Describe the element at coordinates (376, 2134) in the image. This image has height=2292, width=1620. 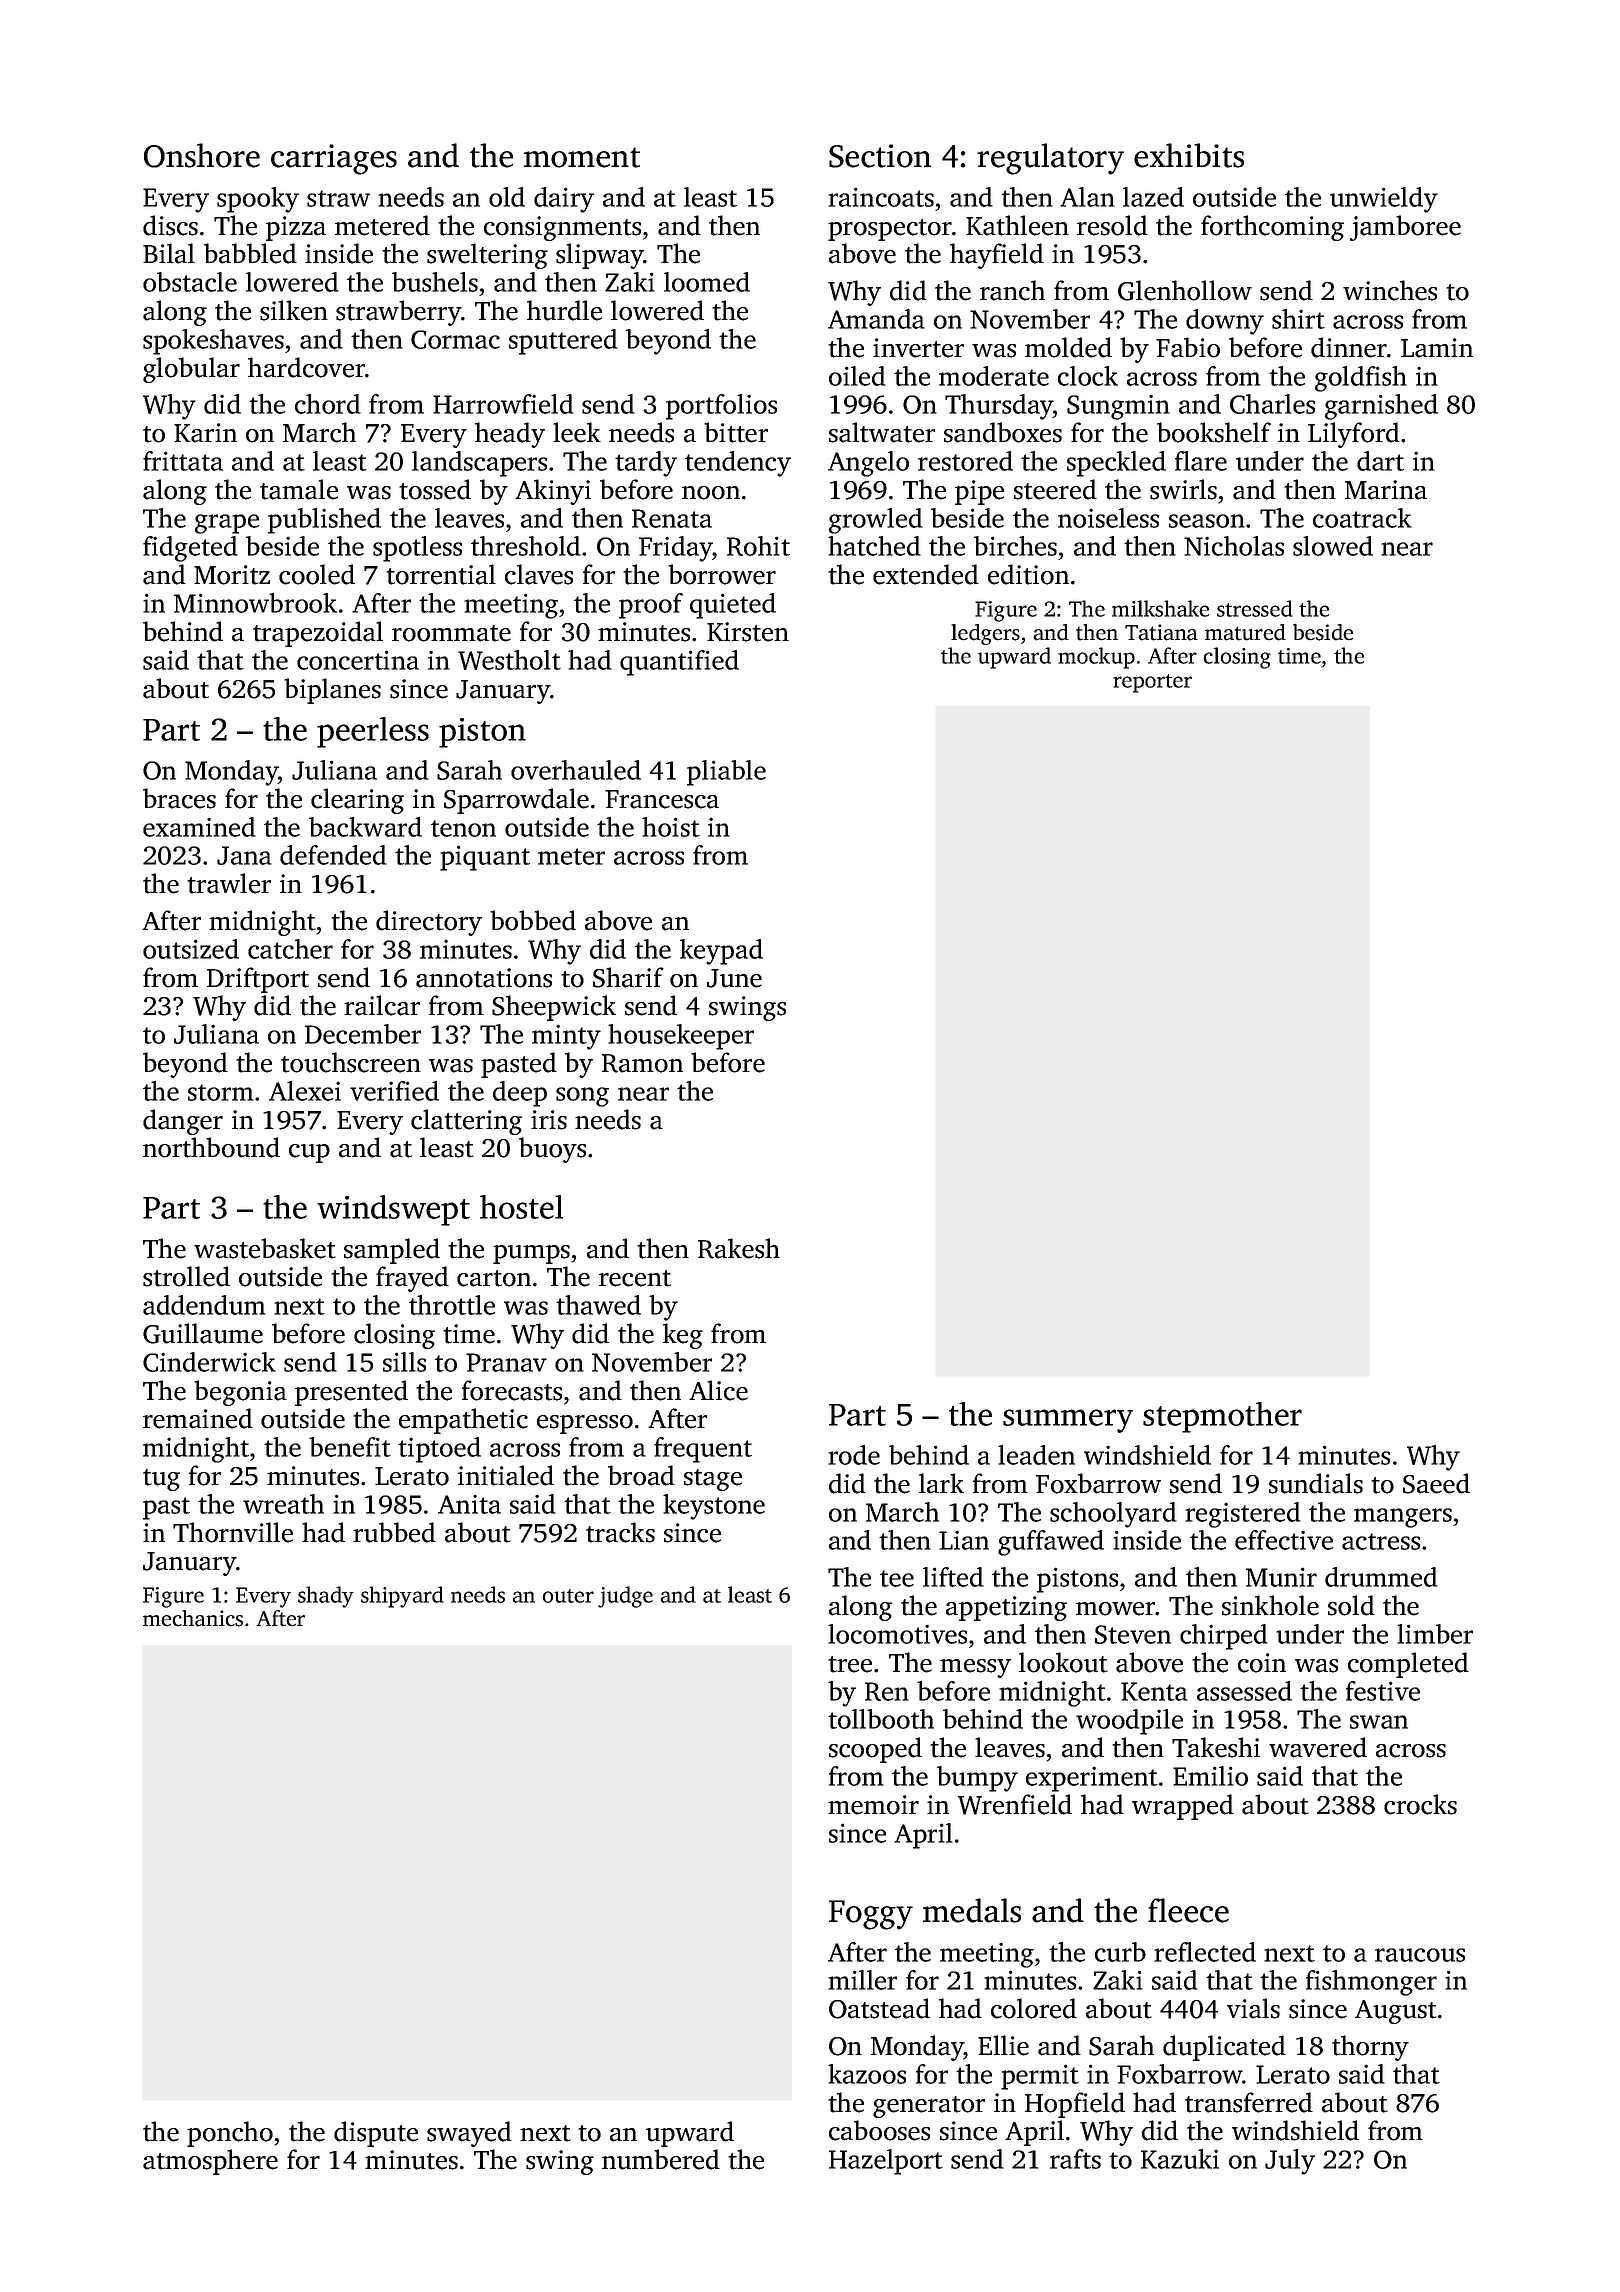
I see `dispute` at that location.
